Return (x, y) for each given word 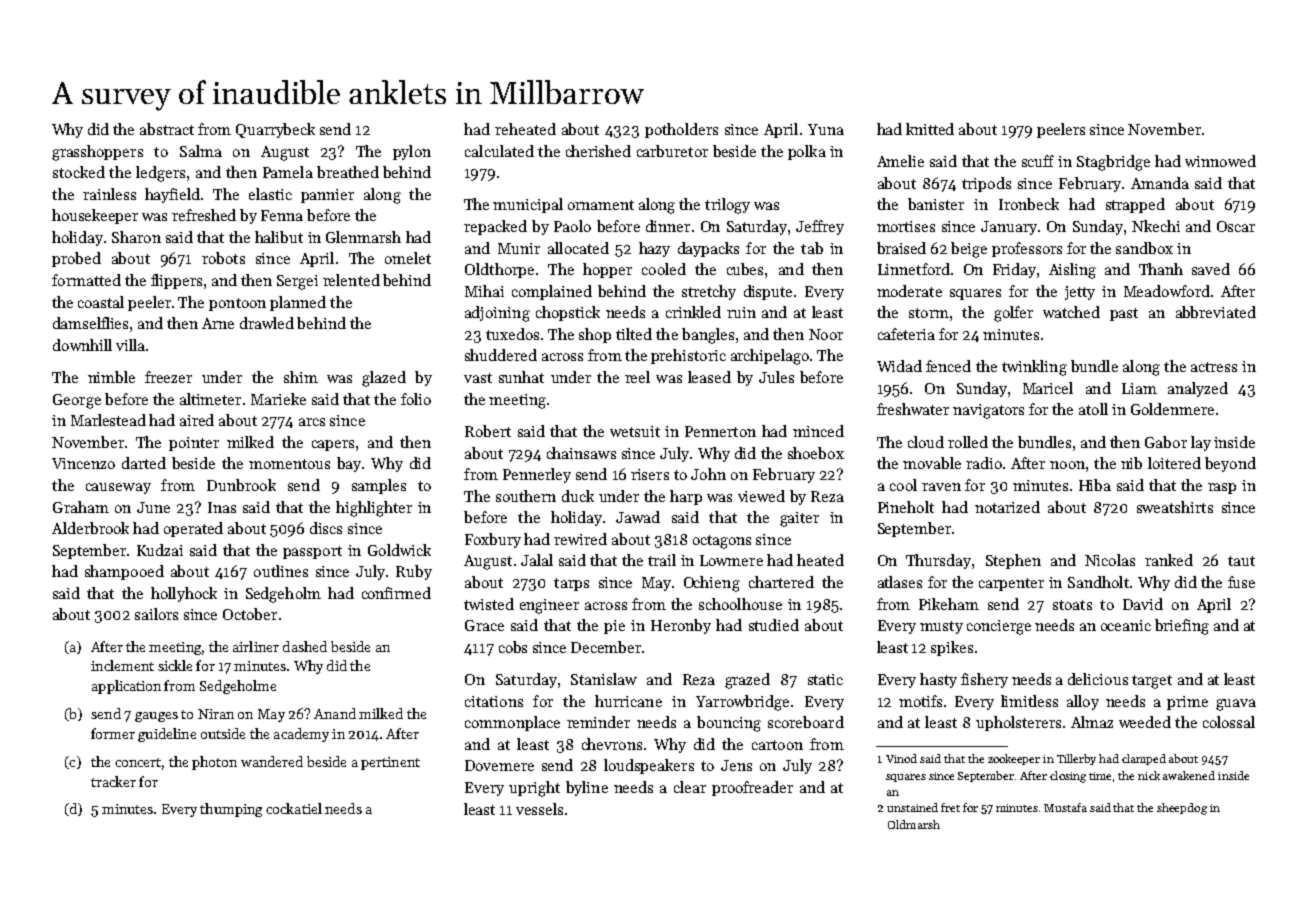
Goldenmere (1172, 409)
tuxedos (512, 334)
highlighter (374, 509)
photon (214, 763)
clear (690, 787)
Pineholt (906, 507)
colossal (1229, 722)
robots (223, 258)
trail (662, 560)
